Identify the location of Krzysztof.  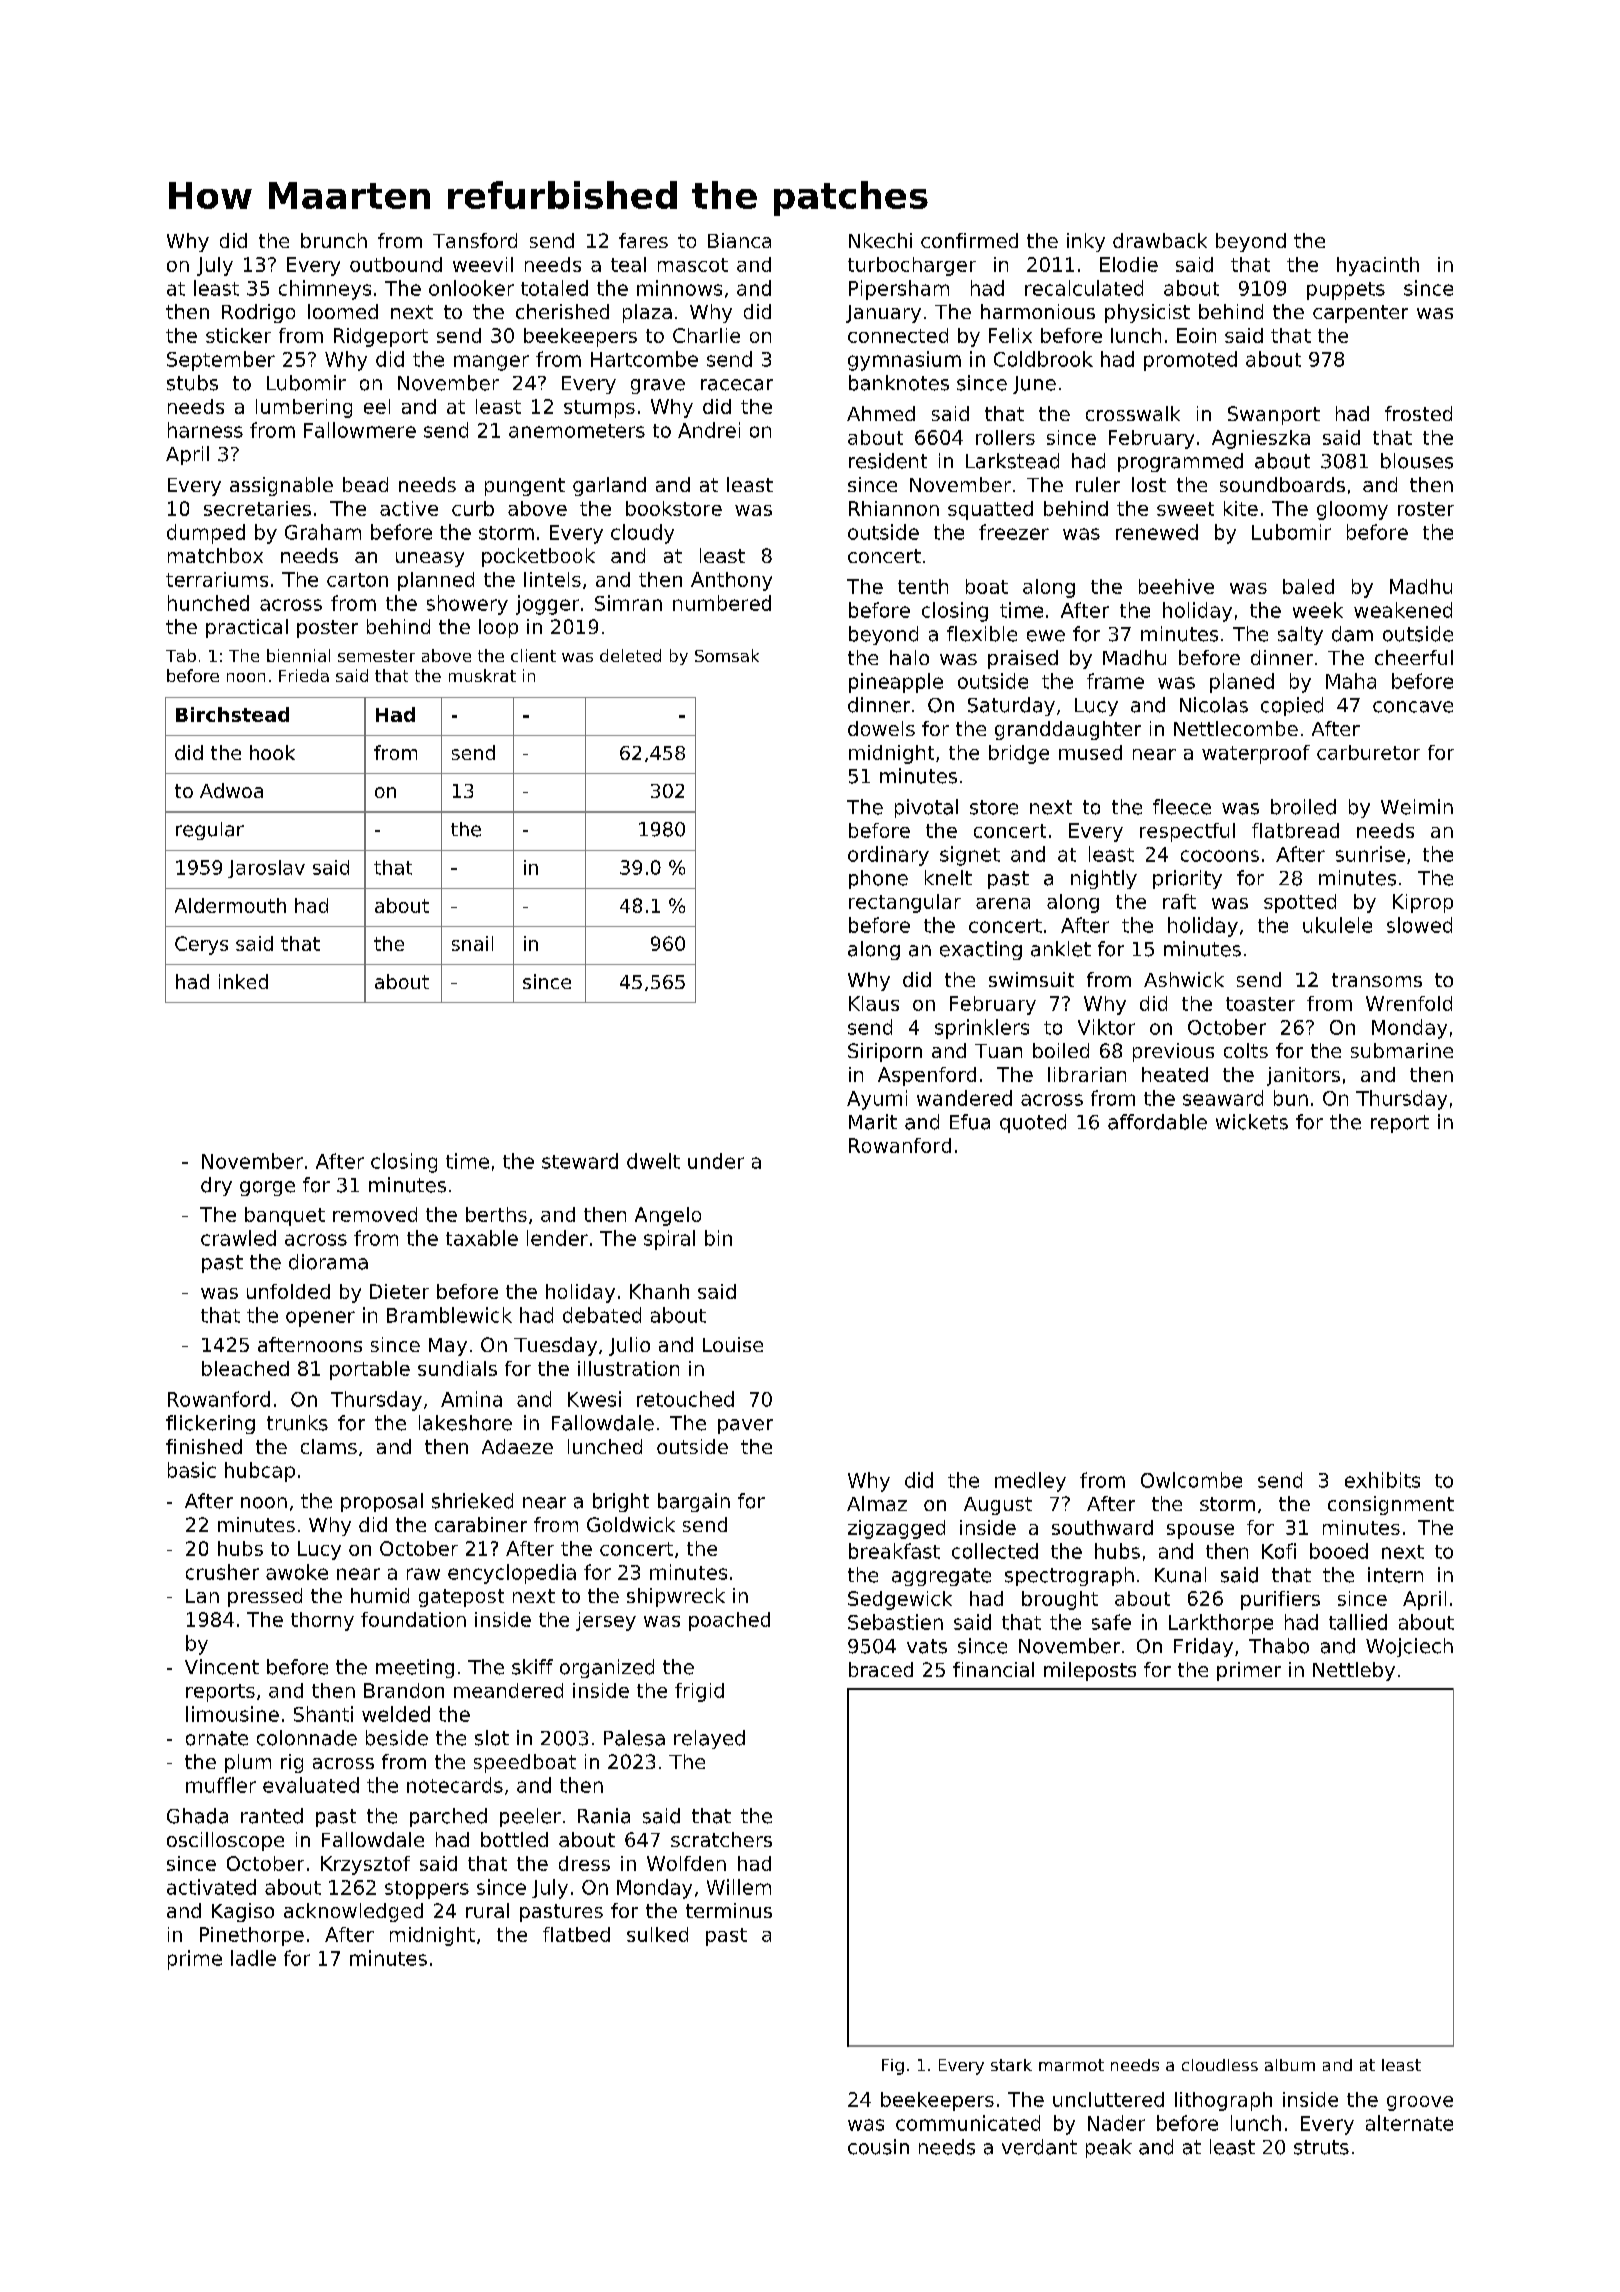
(365, 1865).
